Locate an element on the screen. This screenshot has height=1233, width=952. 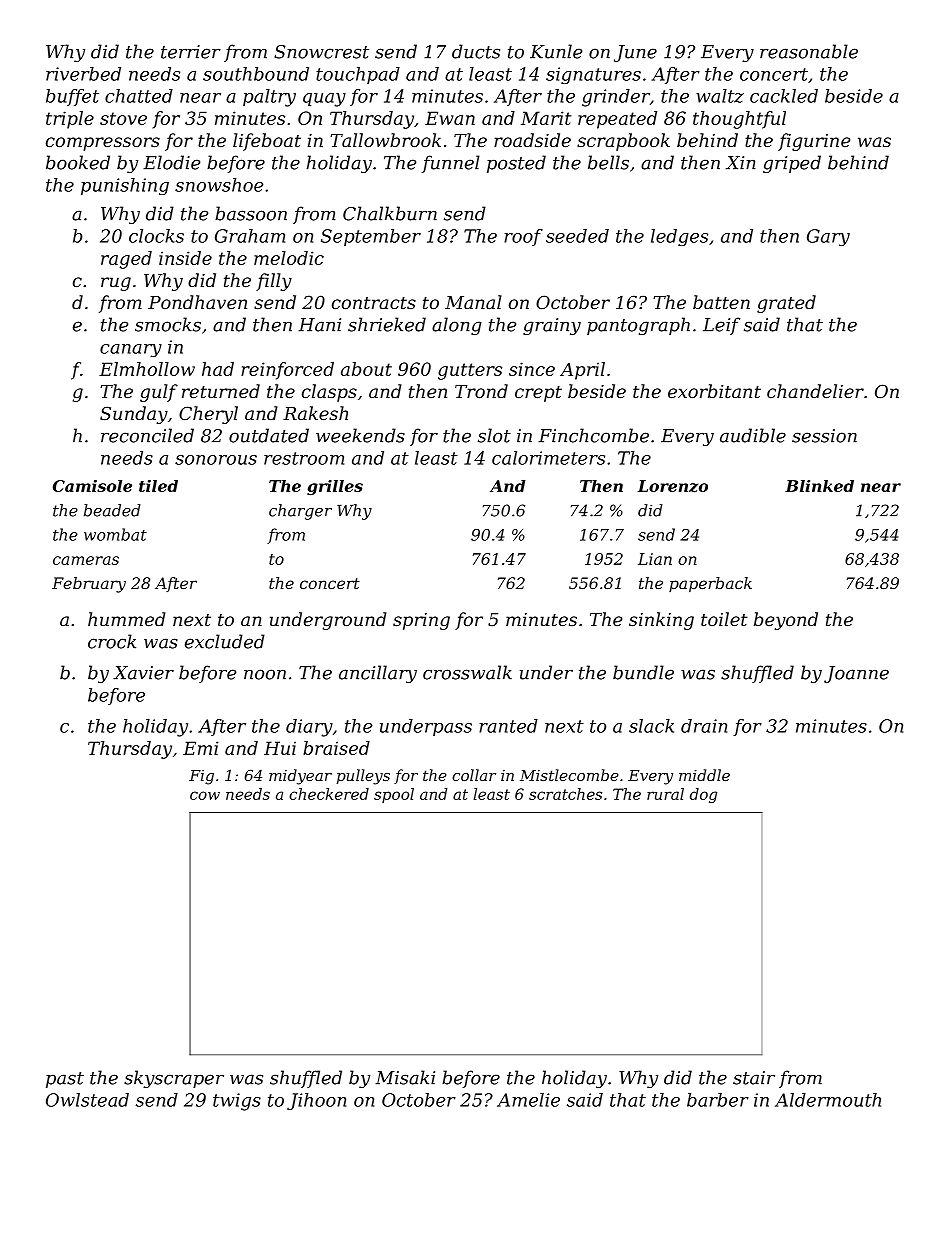
cow is located at coordinates (205, 795).
